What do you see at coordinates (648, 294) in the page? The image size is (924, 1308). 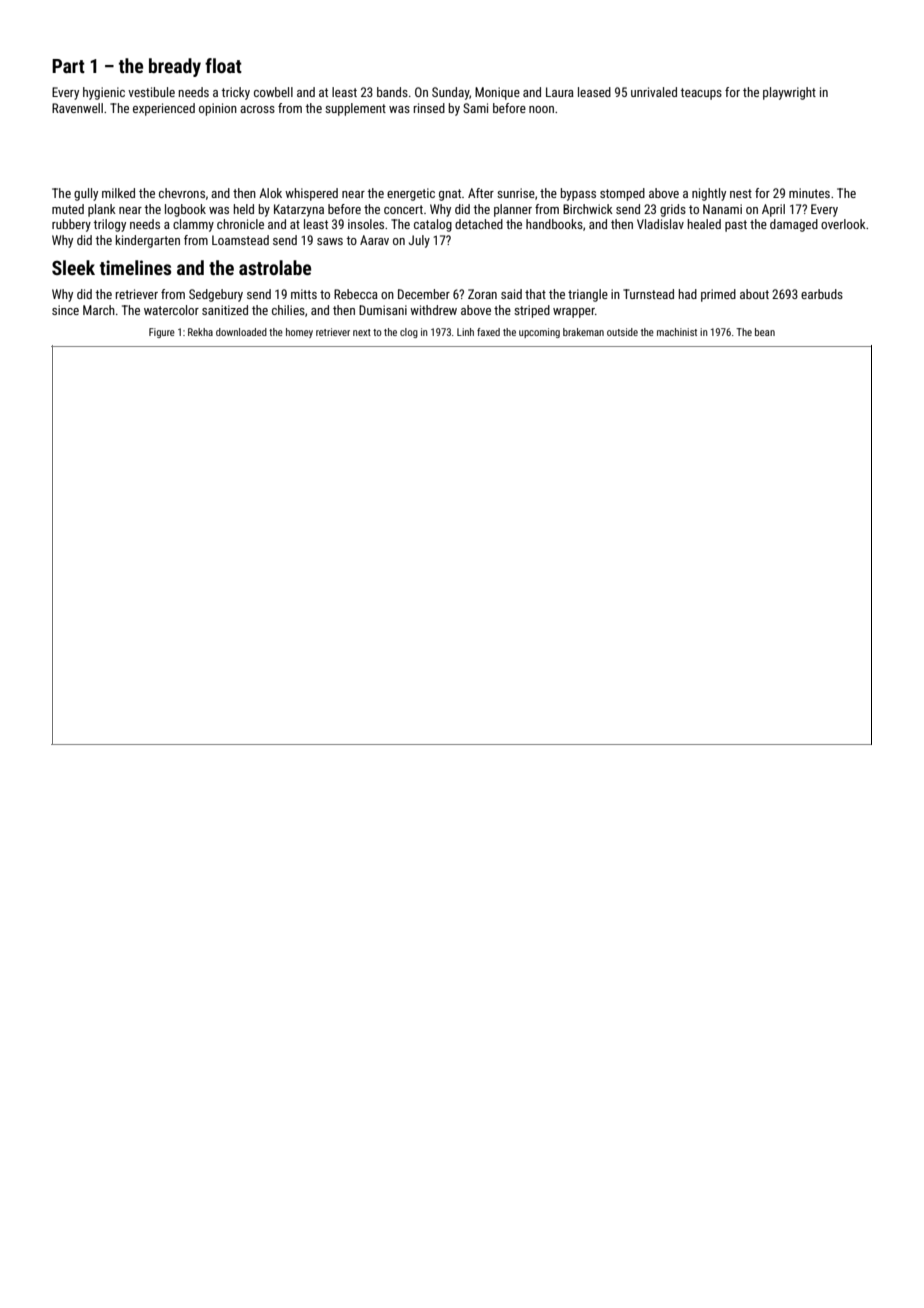 I see `Turnstead` at bounding box center [648, 294].
